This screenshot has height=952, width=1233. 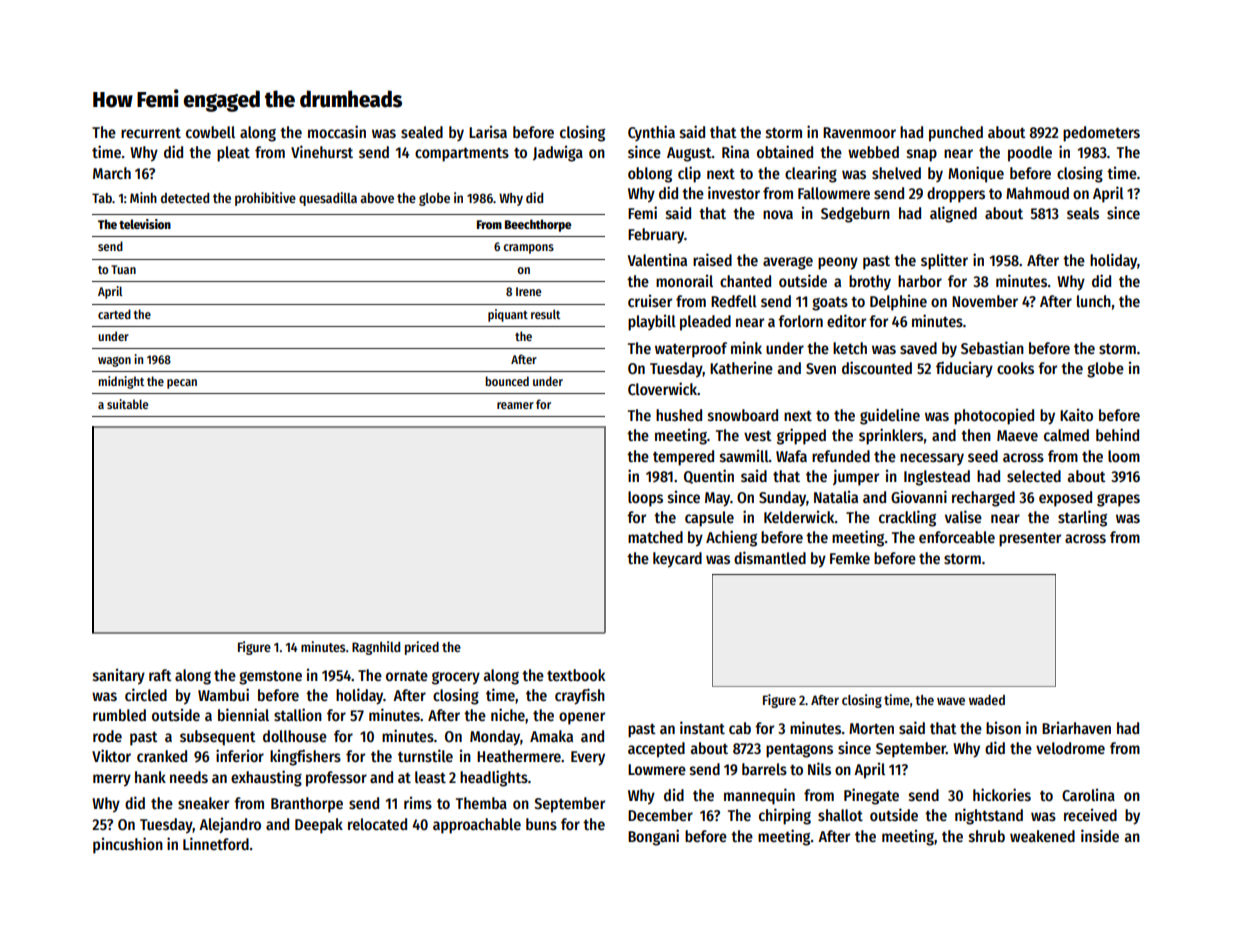 I want to click on pecan, so click(x=182, y=384).
